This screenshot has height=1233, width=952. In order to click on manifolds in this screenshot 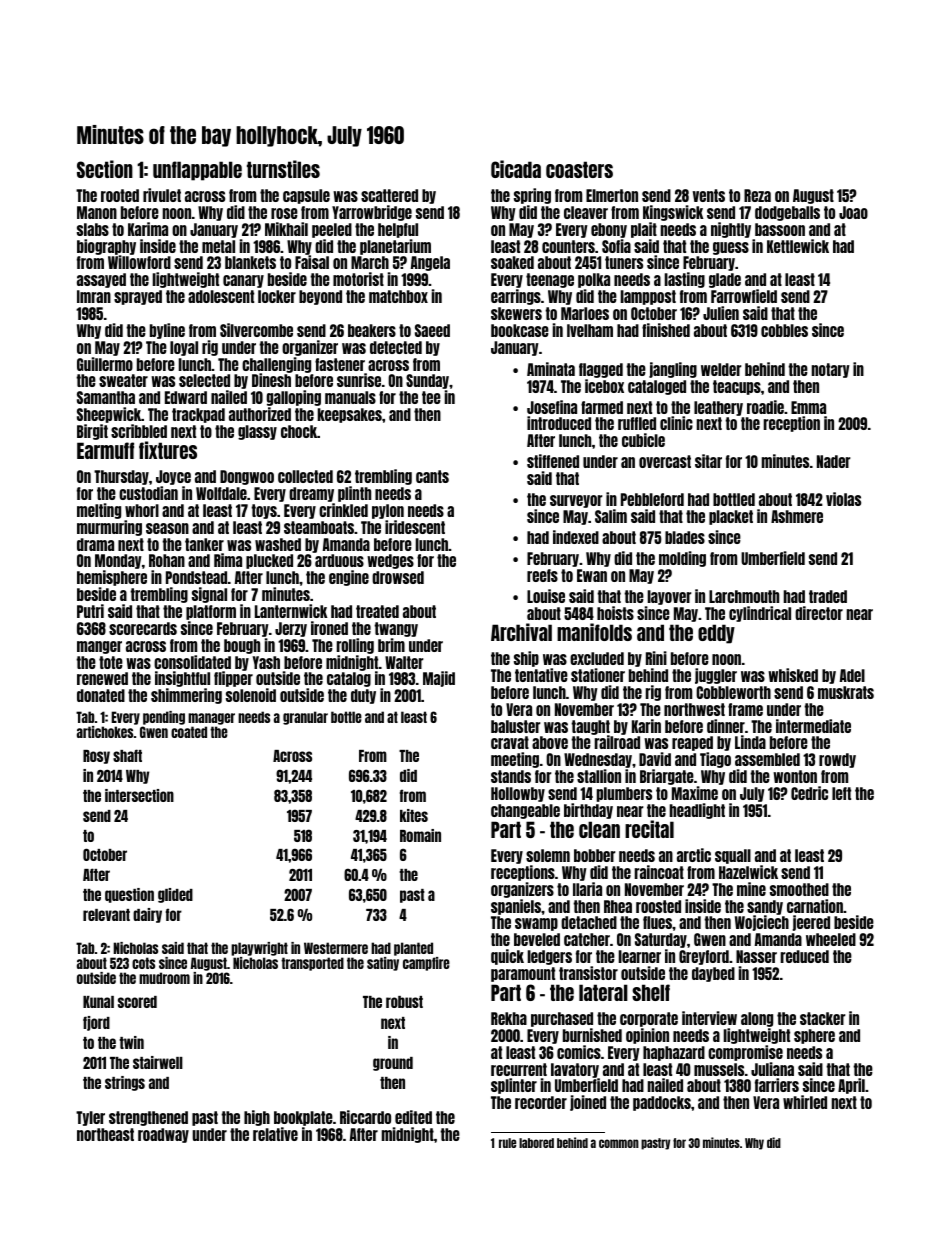, I will do `click(594, 632)`.
